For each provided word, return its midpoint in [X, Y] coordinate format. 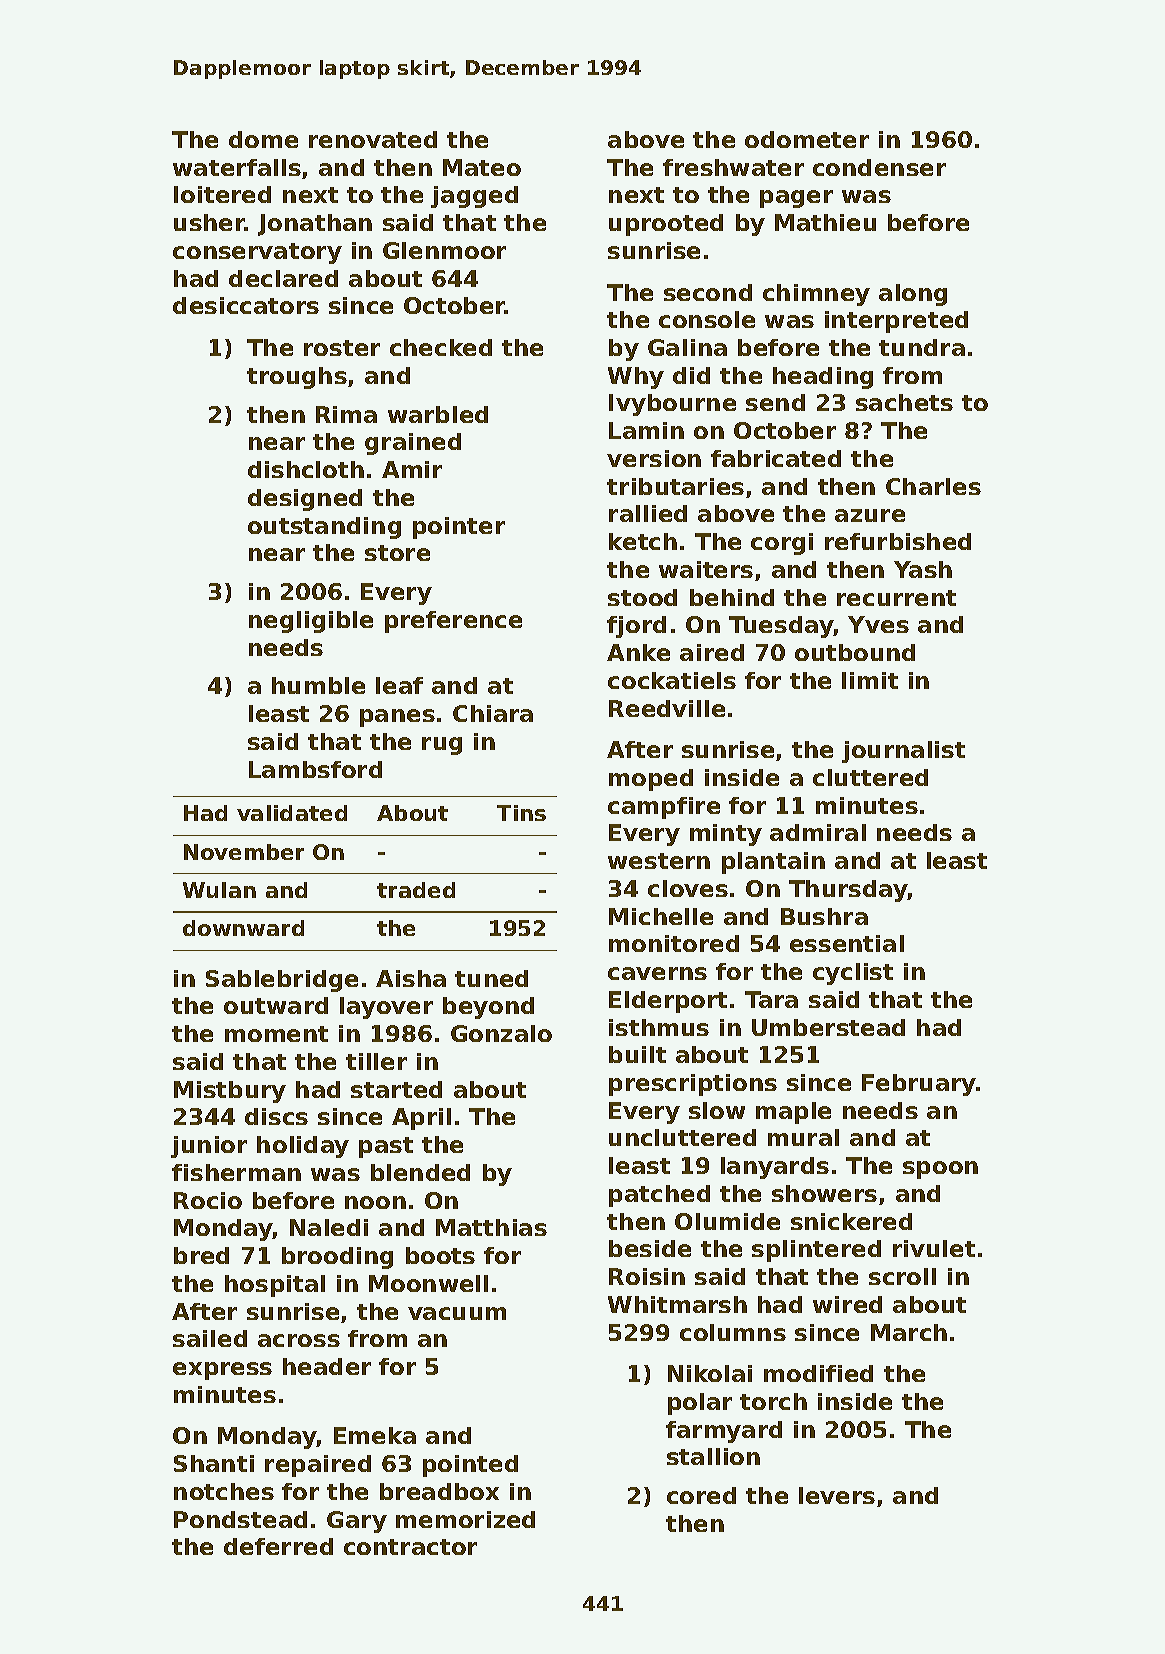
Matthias [491, 1227]
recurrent [896, 598]
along [913, 295]
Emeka [375, 1435]
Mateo [482, 167]
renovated [373, 139]
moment [276, 1034]
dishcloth [306, 469]
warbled [438, 414]
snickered [851, 1221]
